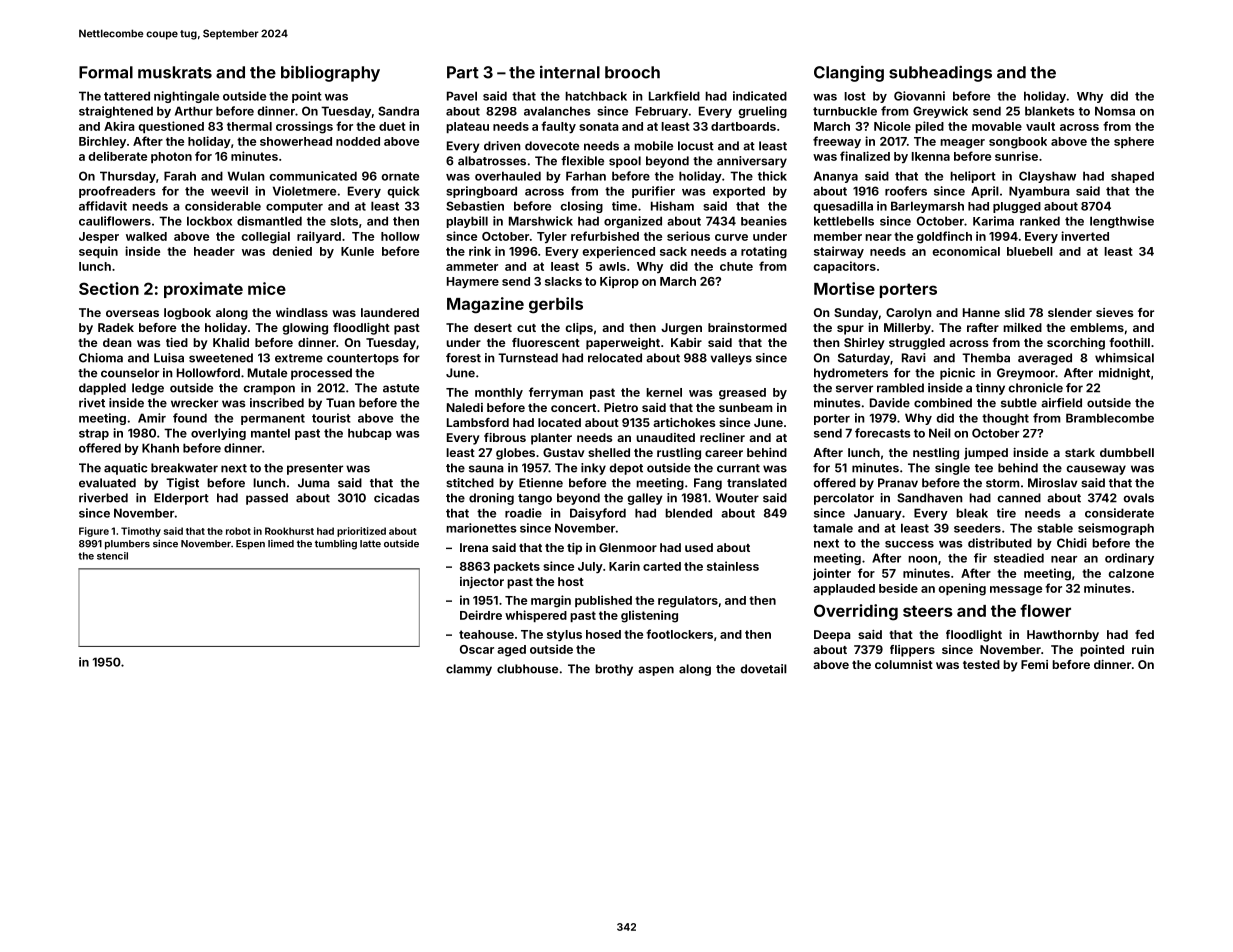 The image size is (1233, 952). I want to click on Deepa, so click(832, 636).
